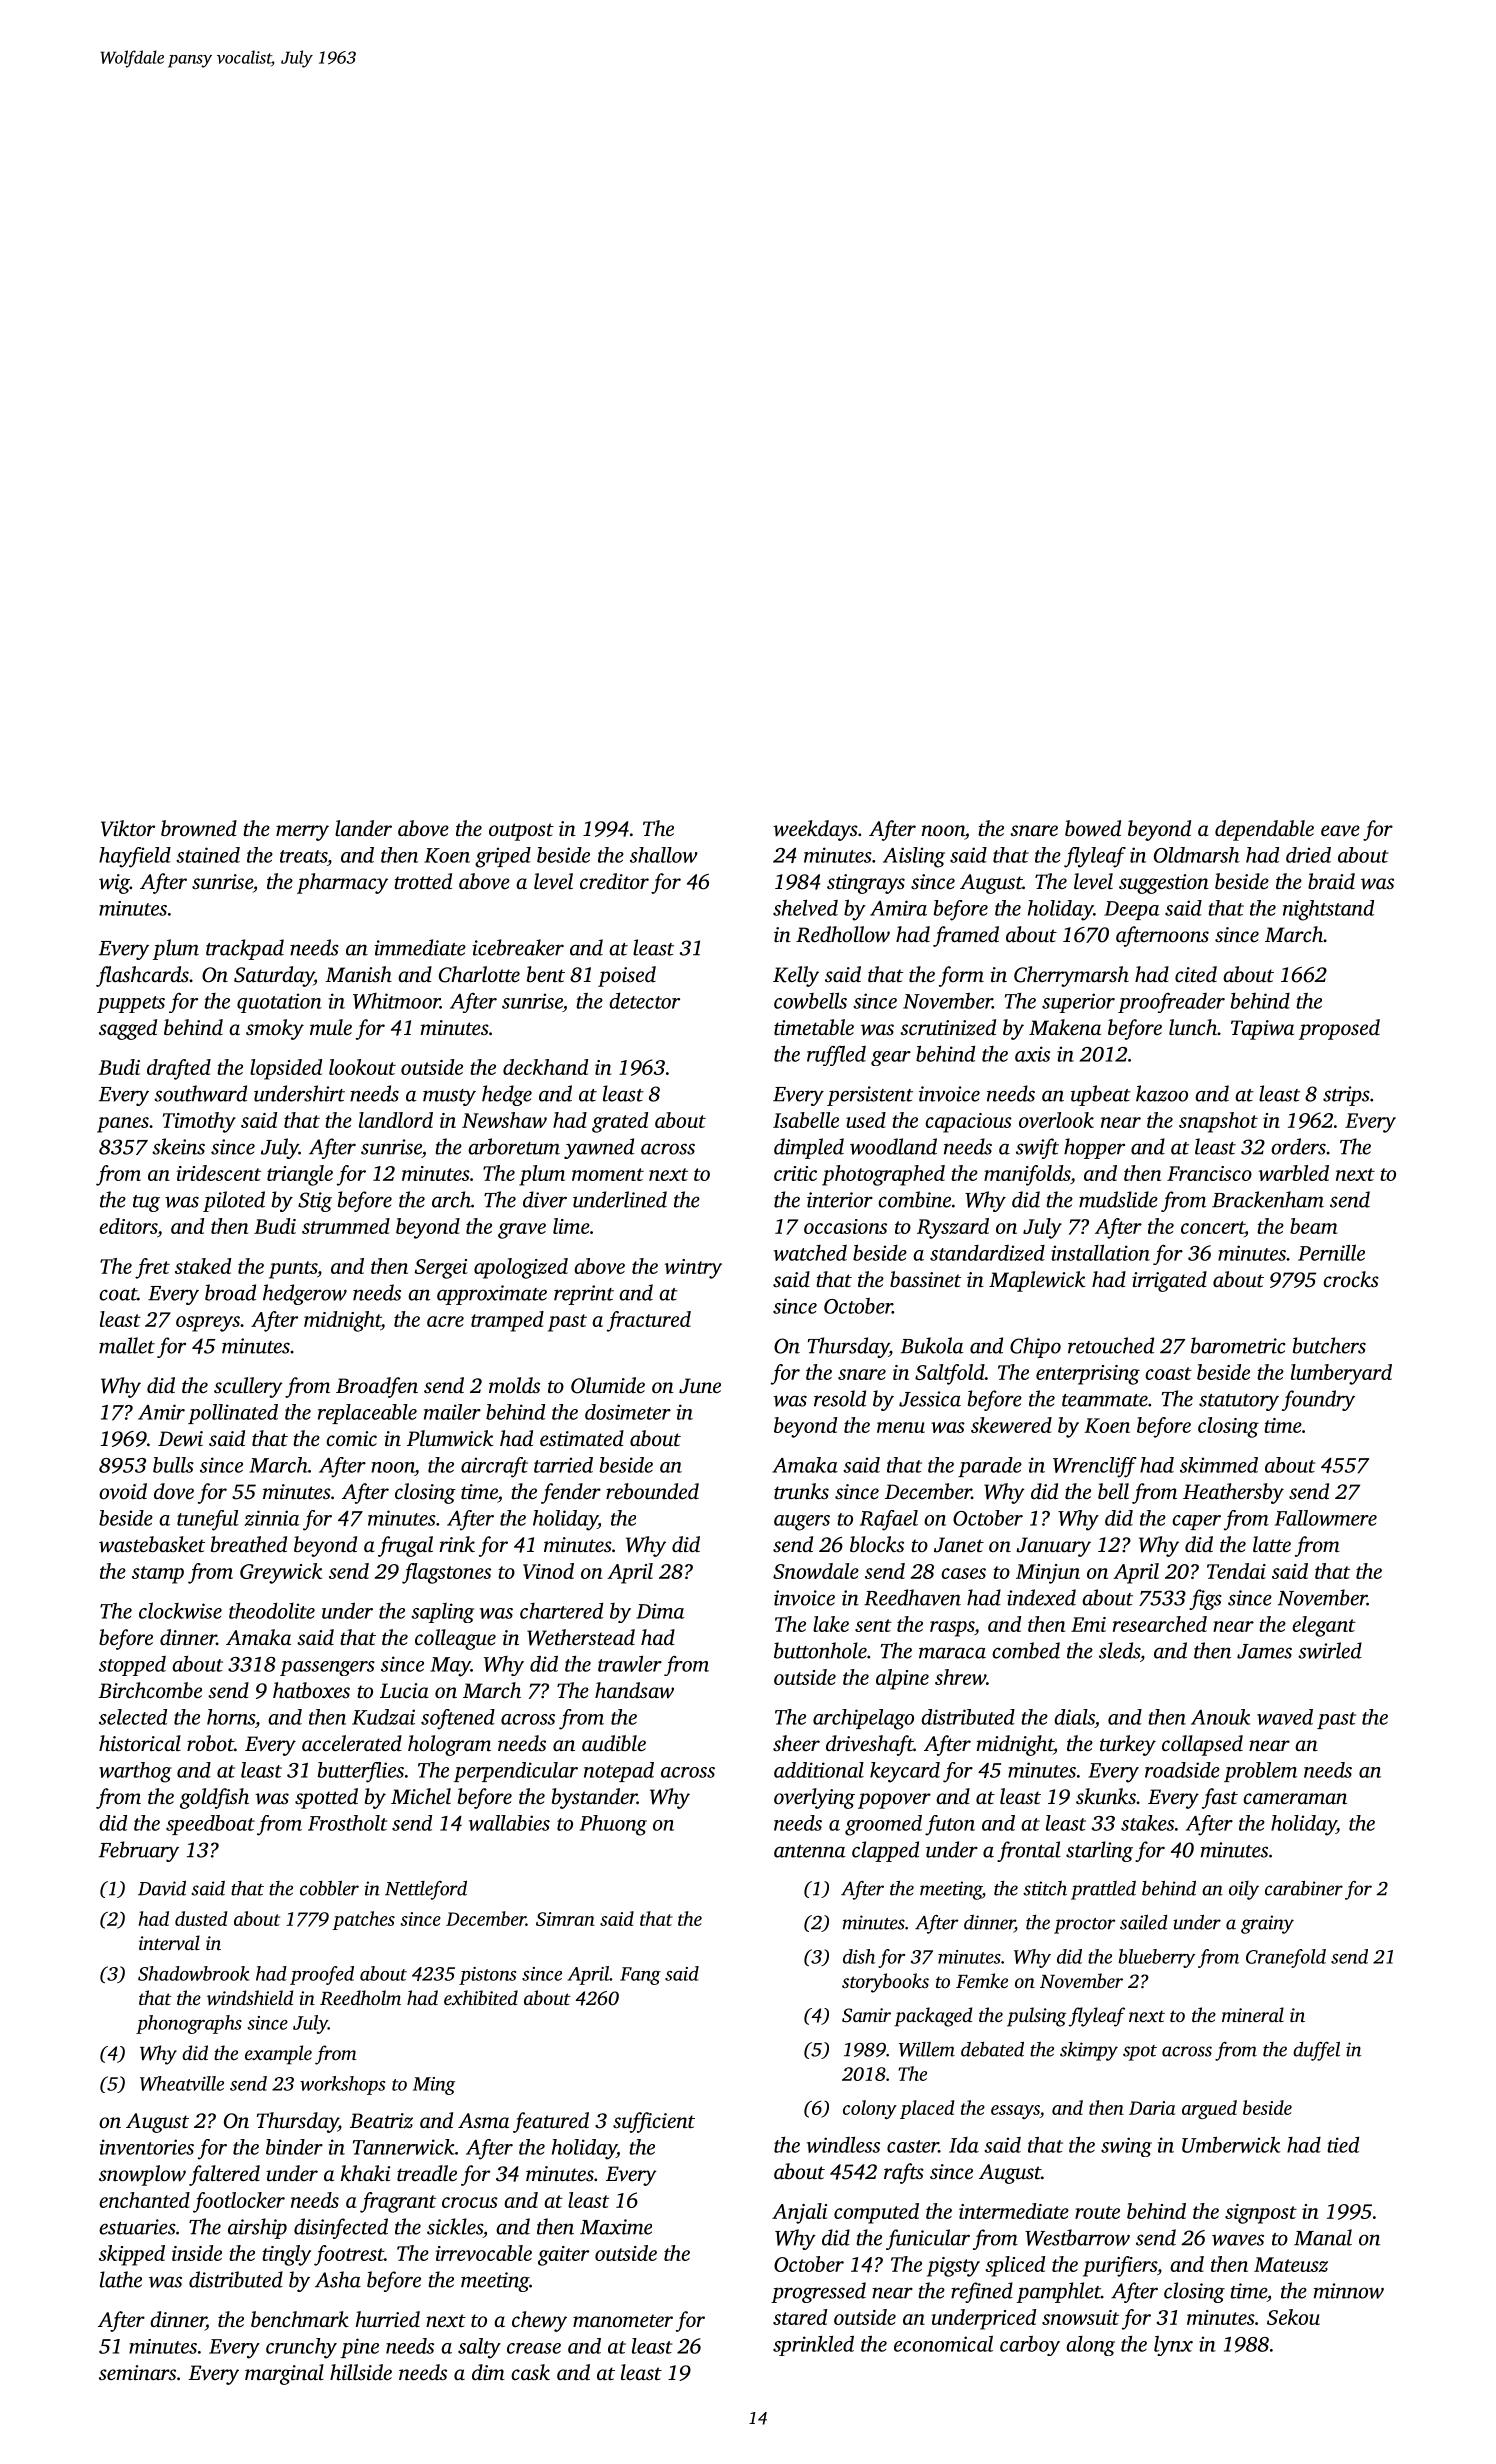 The image size is (1496, 2464). What do you see at coordinates (950, 1374) in the screenshot?
I see `Saltfold` at bounding box center [950, 1374].
